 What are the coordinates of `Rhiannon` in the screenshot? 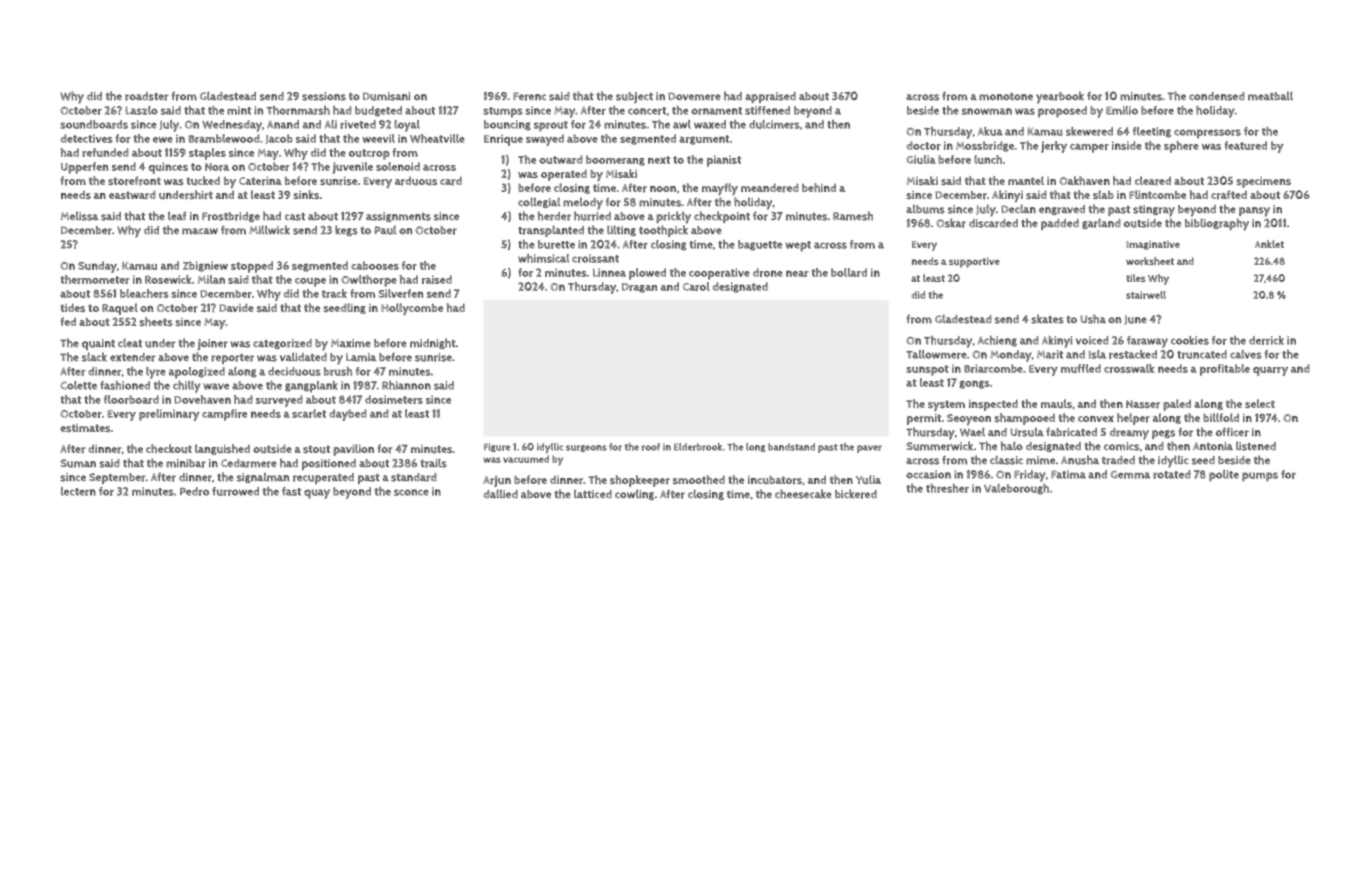 It's located at (406, 385).
